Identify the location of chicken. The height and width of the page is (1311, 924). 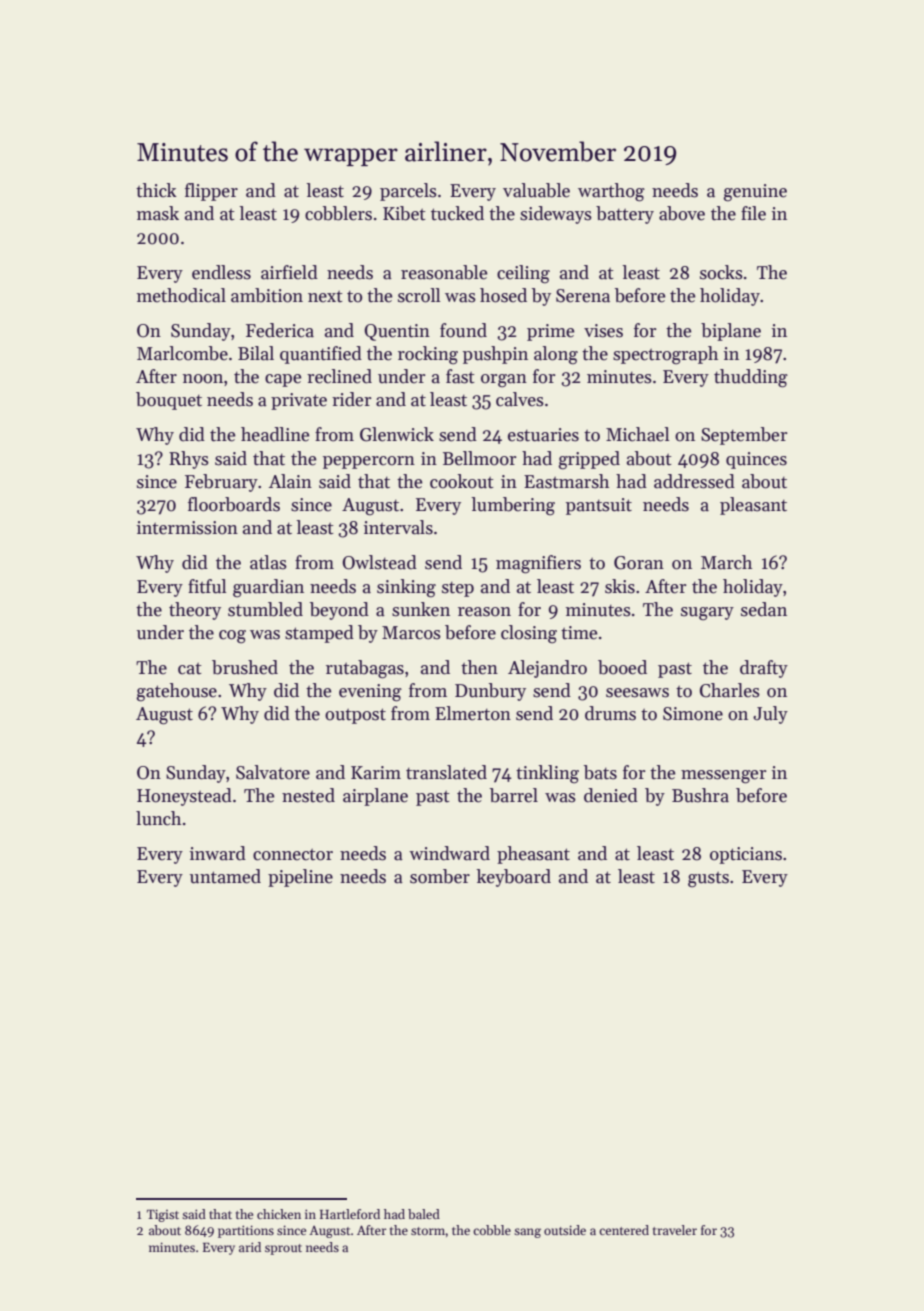
(279, 1214).
